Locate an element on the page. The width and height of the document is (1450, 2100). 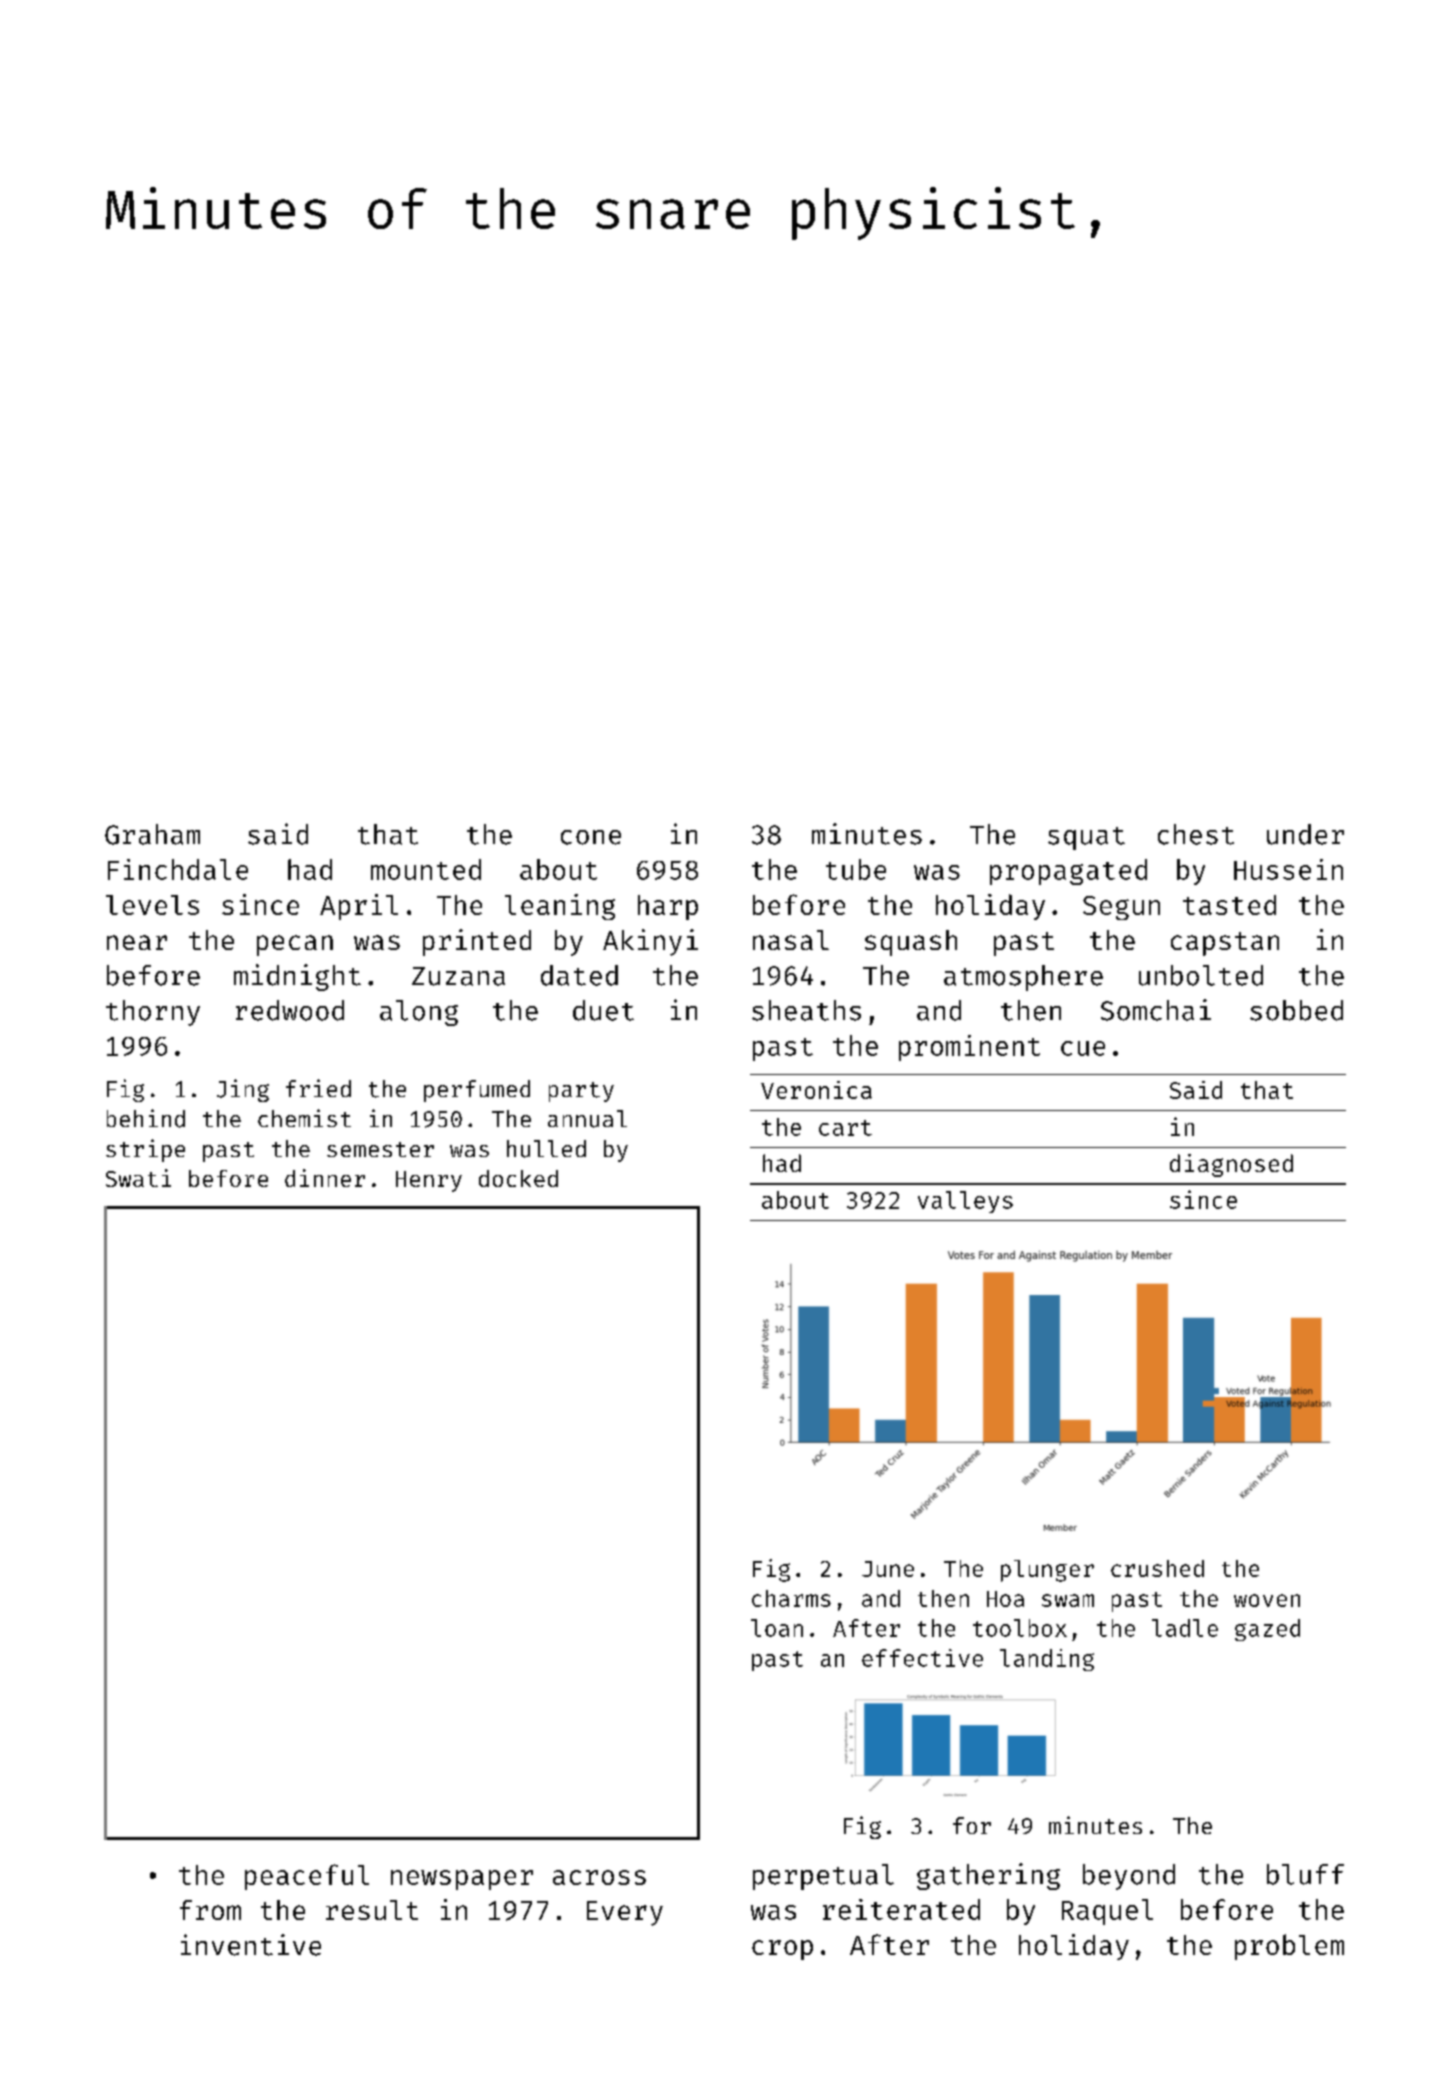
charms is located at coordinates (791, 1598).
